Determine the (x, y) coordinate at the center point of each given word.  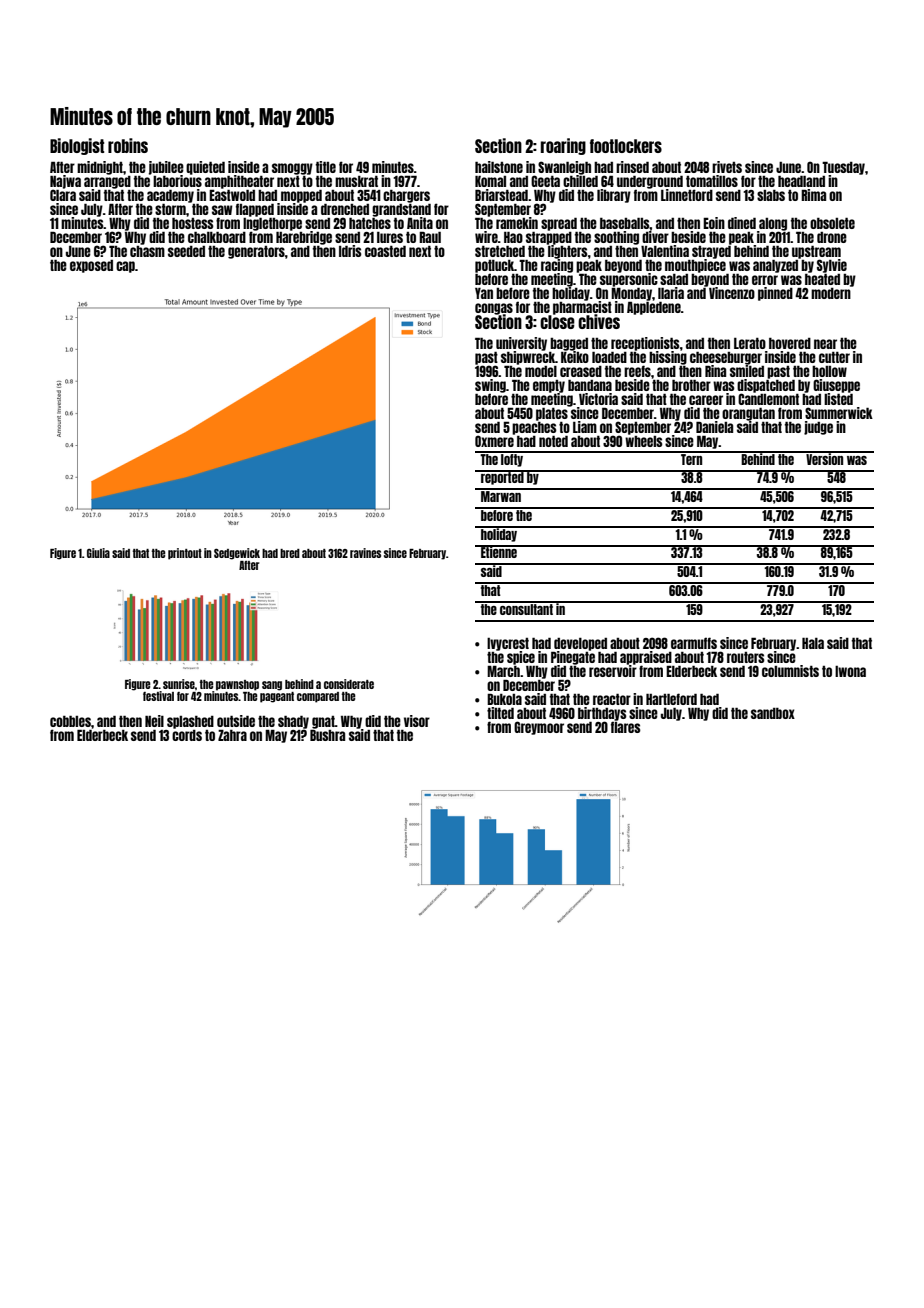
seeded (186, 251)
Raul (430, 237)
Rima (813, 195)
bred (290, 553)
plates (552, 414)
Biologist (77, 146)
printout (185, 554)
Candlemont (768, 399)
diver (655, 237)
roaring (563, 146)
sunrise (179, 684)
